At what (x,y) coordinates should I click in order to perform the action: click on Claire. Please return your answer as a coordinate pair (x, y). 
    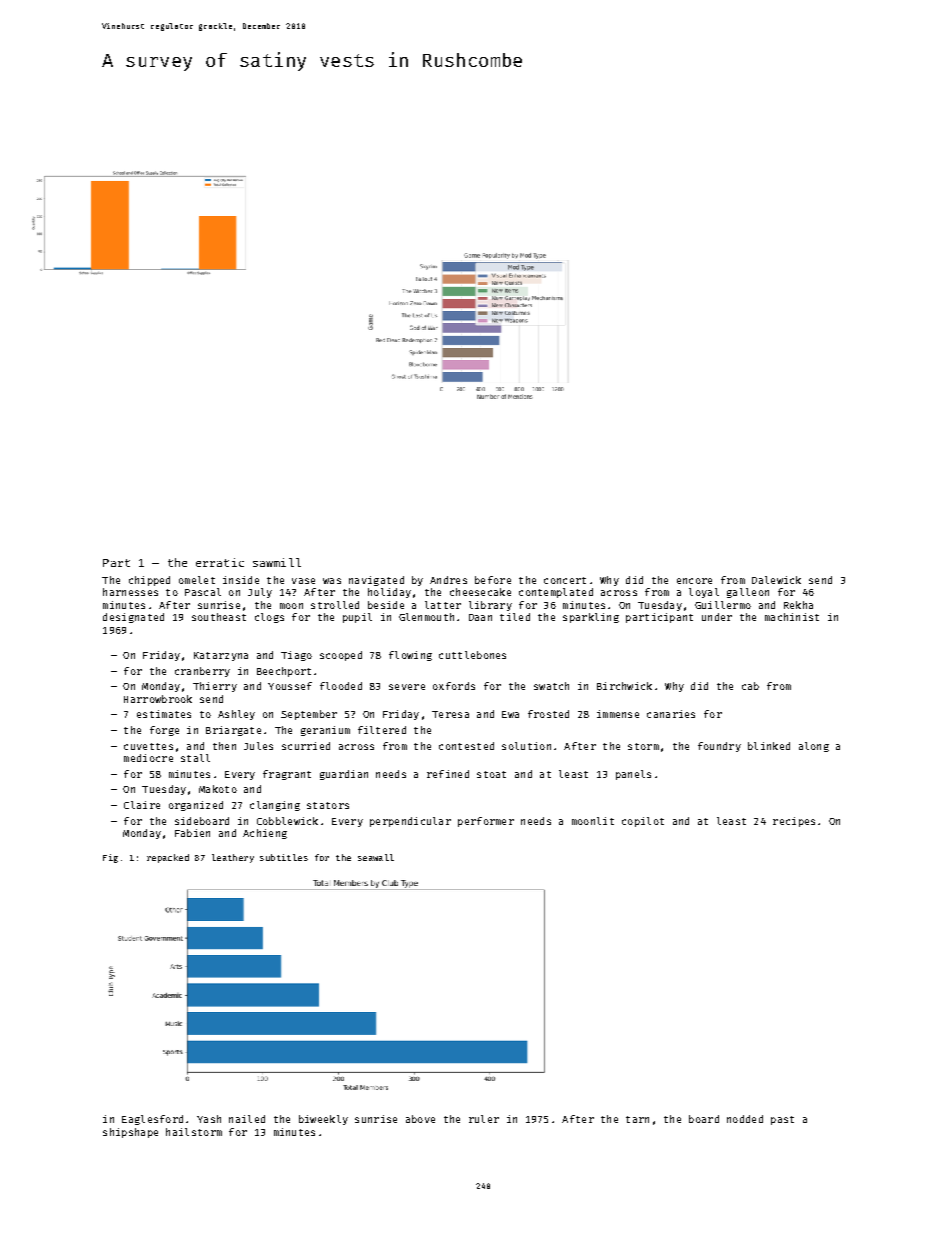
    Looking at the image, I should click on (142, 805).
